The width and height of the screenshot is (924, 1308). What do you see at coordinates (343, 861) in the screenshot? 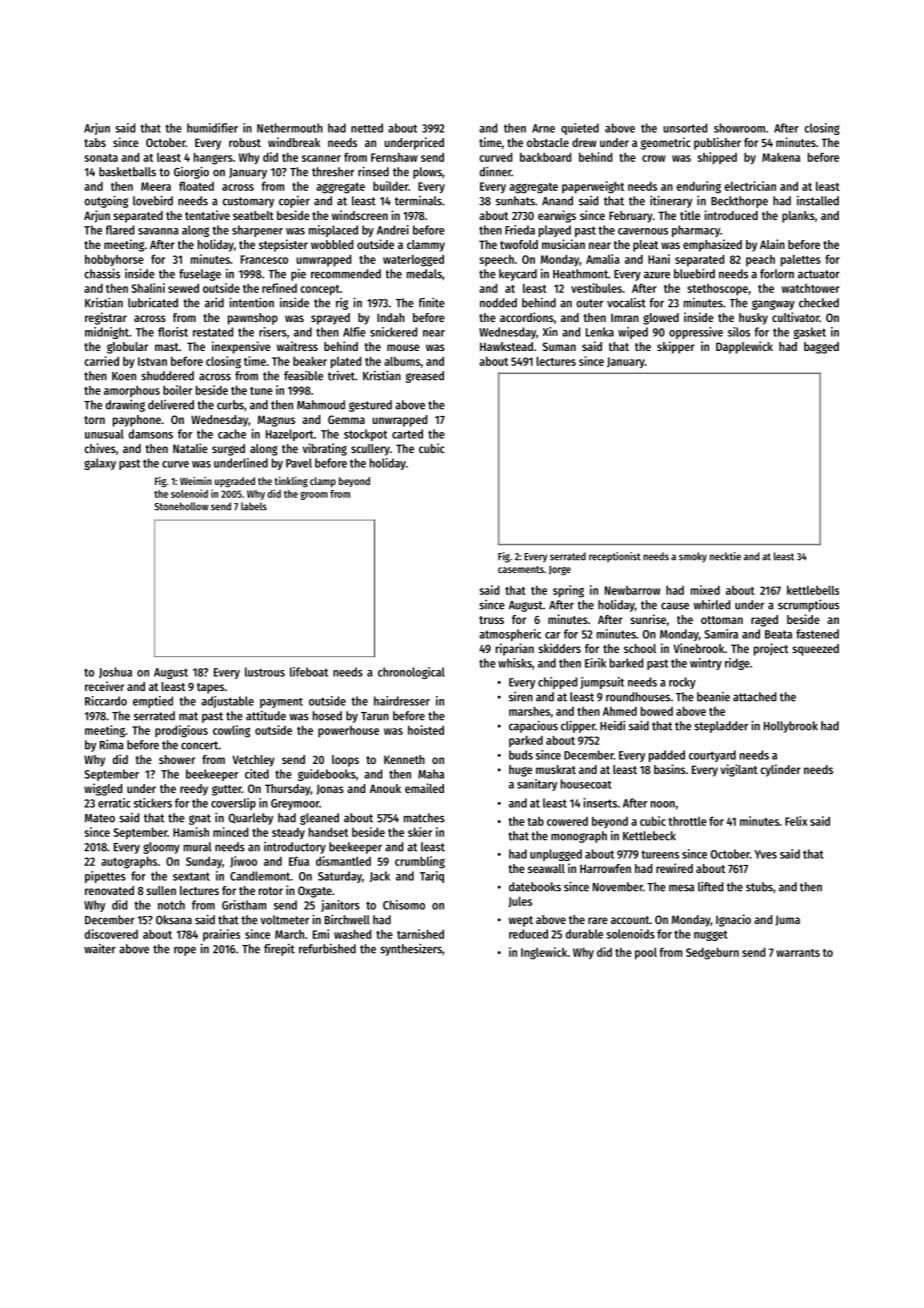
I see `dismantled` at bounding box center [343, 861].
